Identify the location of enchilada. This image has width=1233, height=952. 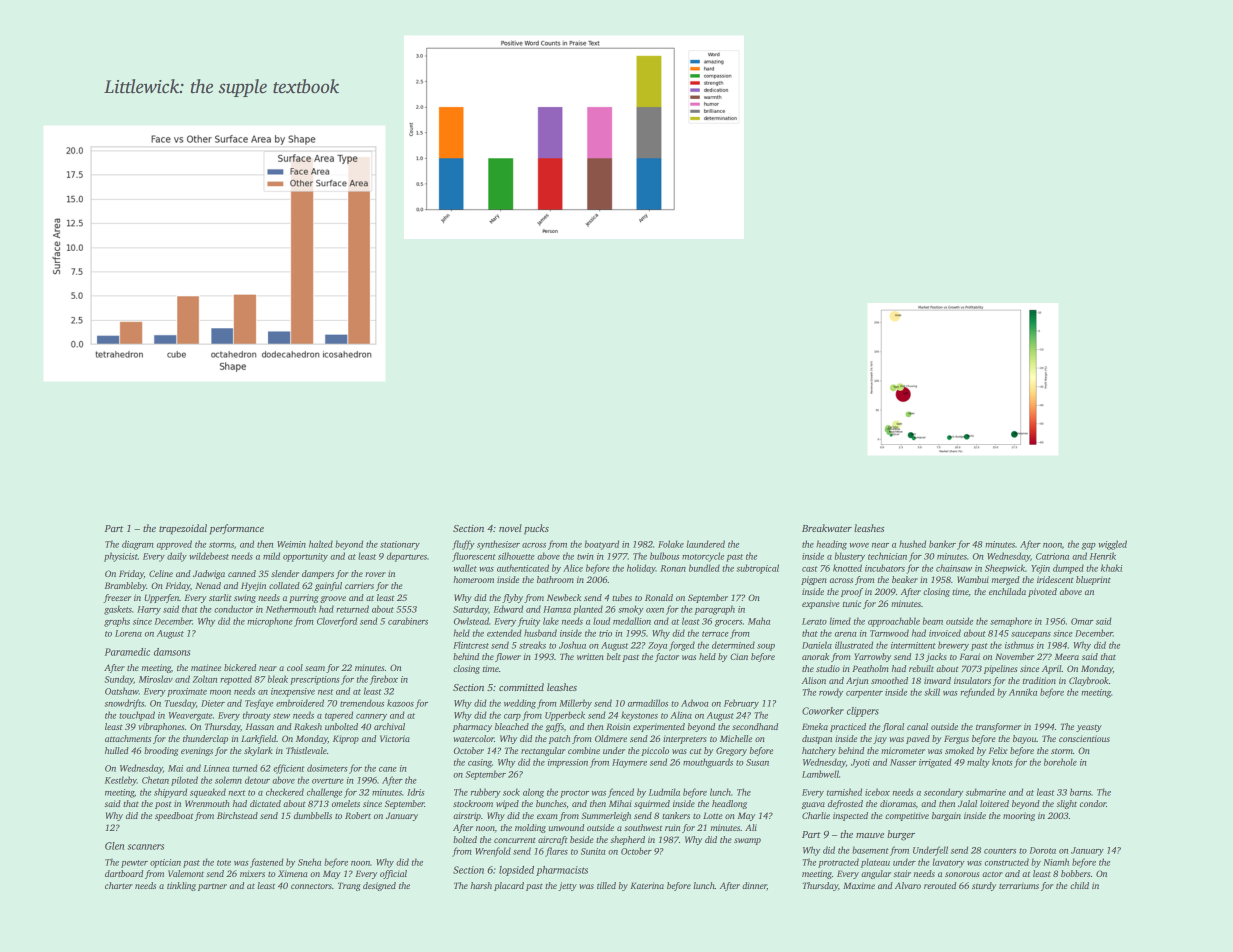
(1007, 591).
